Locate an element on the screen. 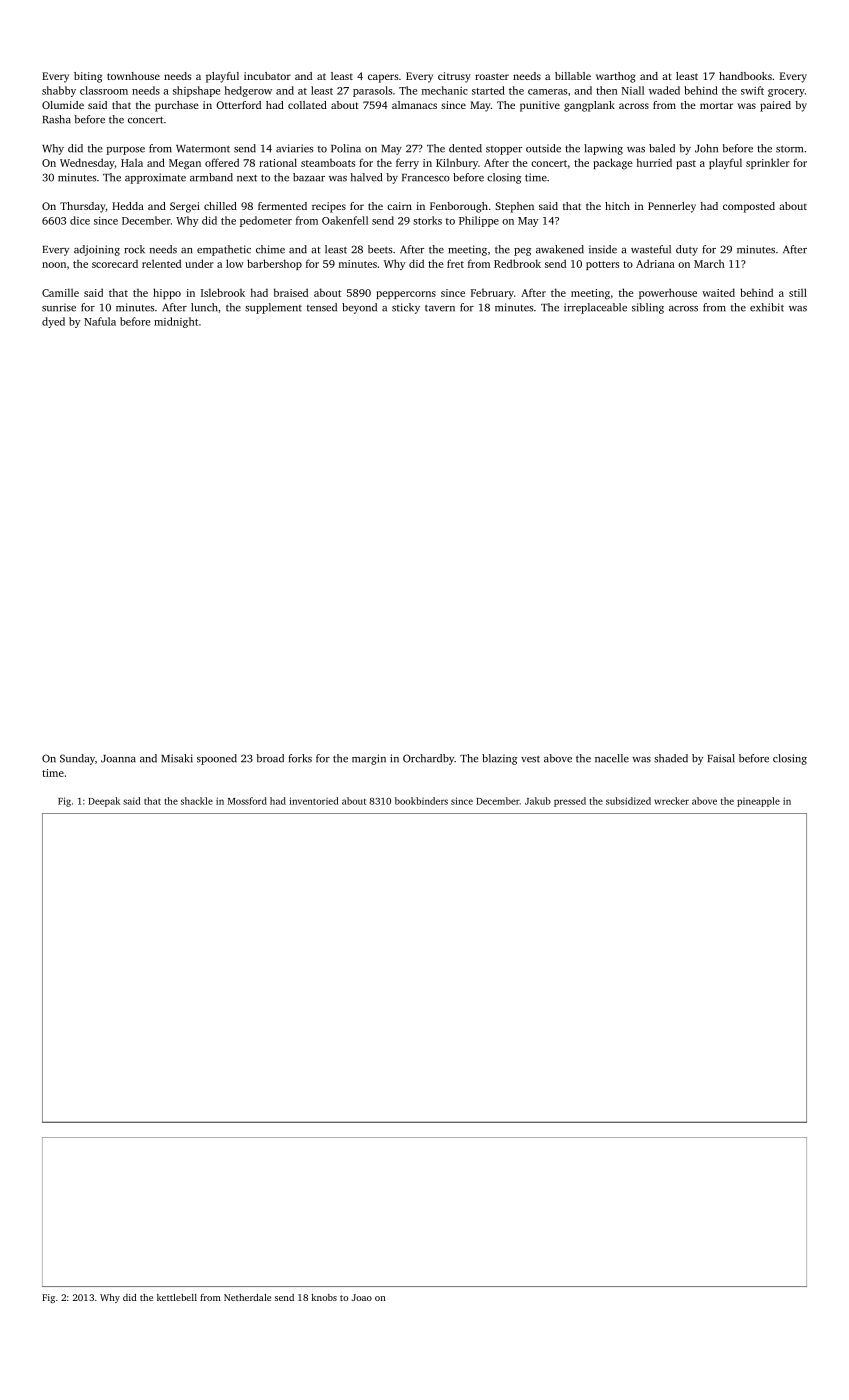 The image size is (849, 1400). Niall is located at coordinates (633, 90).
